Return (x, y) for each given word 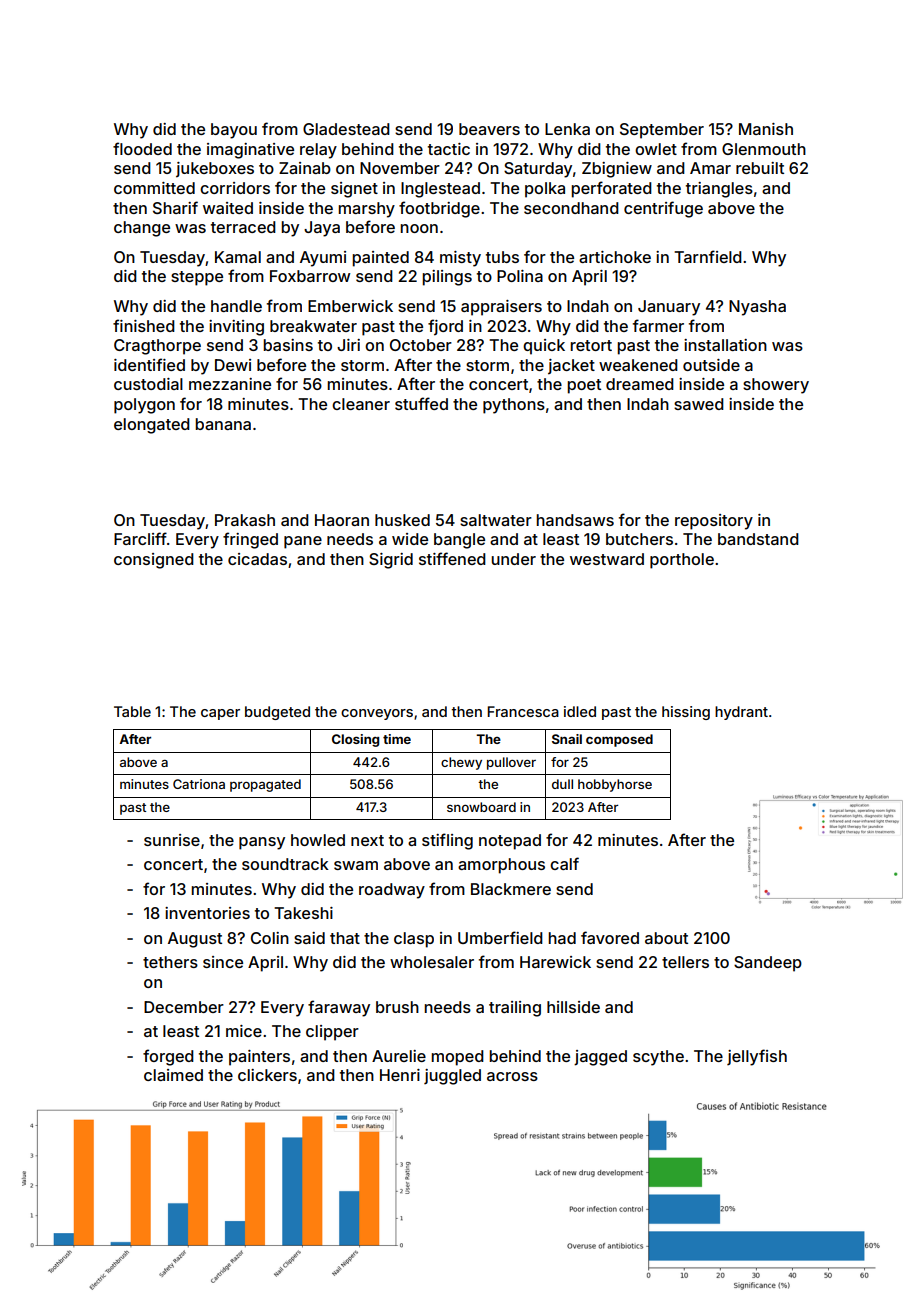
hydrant (741, 713)
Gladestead (346, 129)
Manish (766, 129)
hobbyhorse (615, 785)
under (513, 559)
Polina (520, 276)
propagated (265, 785)
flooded (142, 148)
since (223, 962)
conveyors (377, 714)
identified (149, 364)
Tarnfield (708, 256)
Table (132, 711)
